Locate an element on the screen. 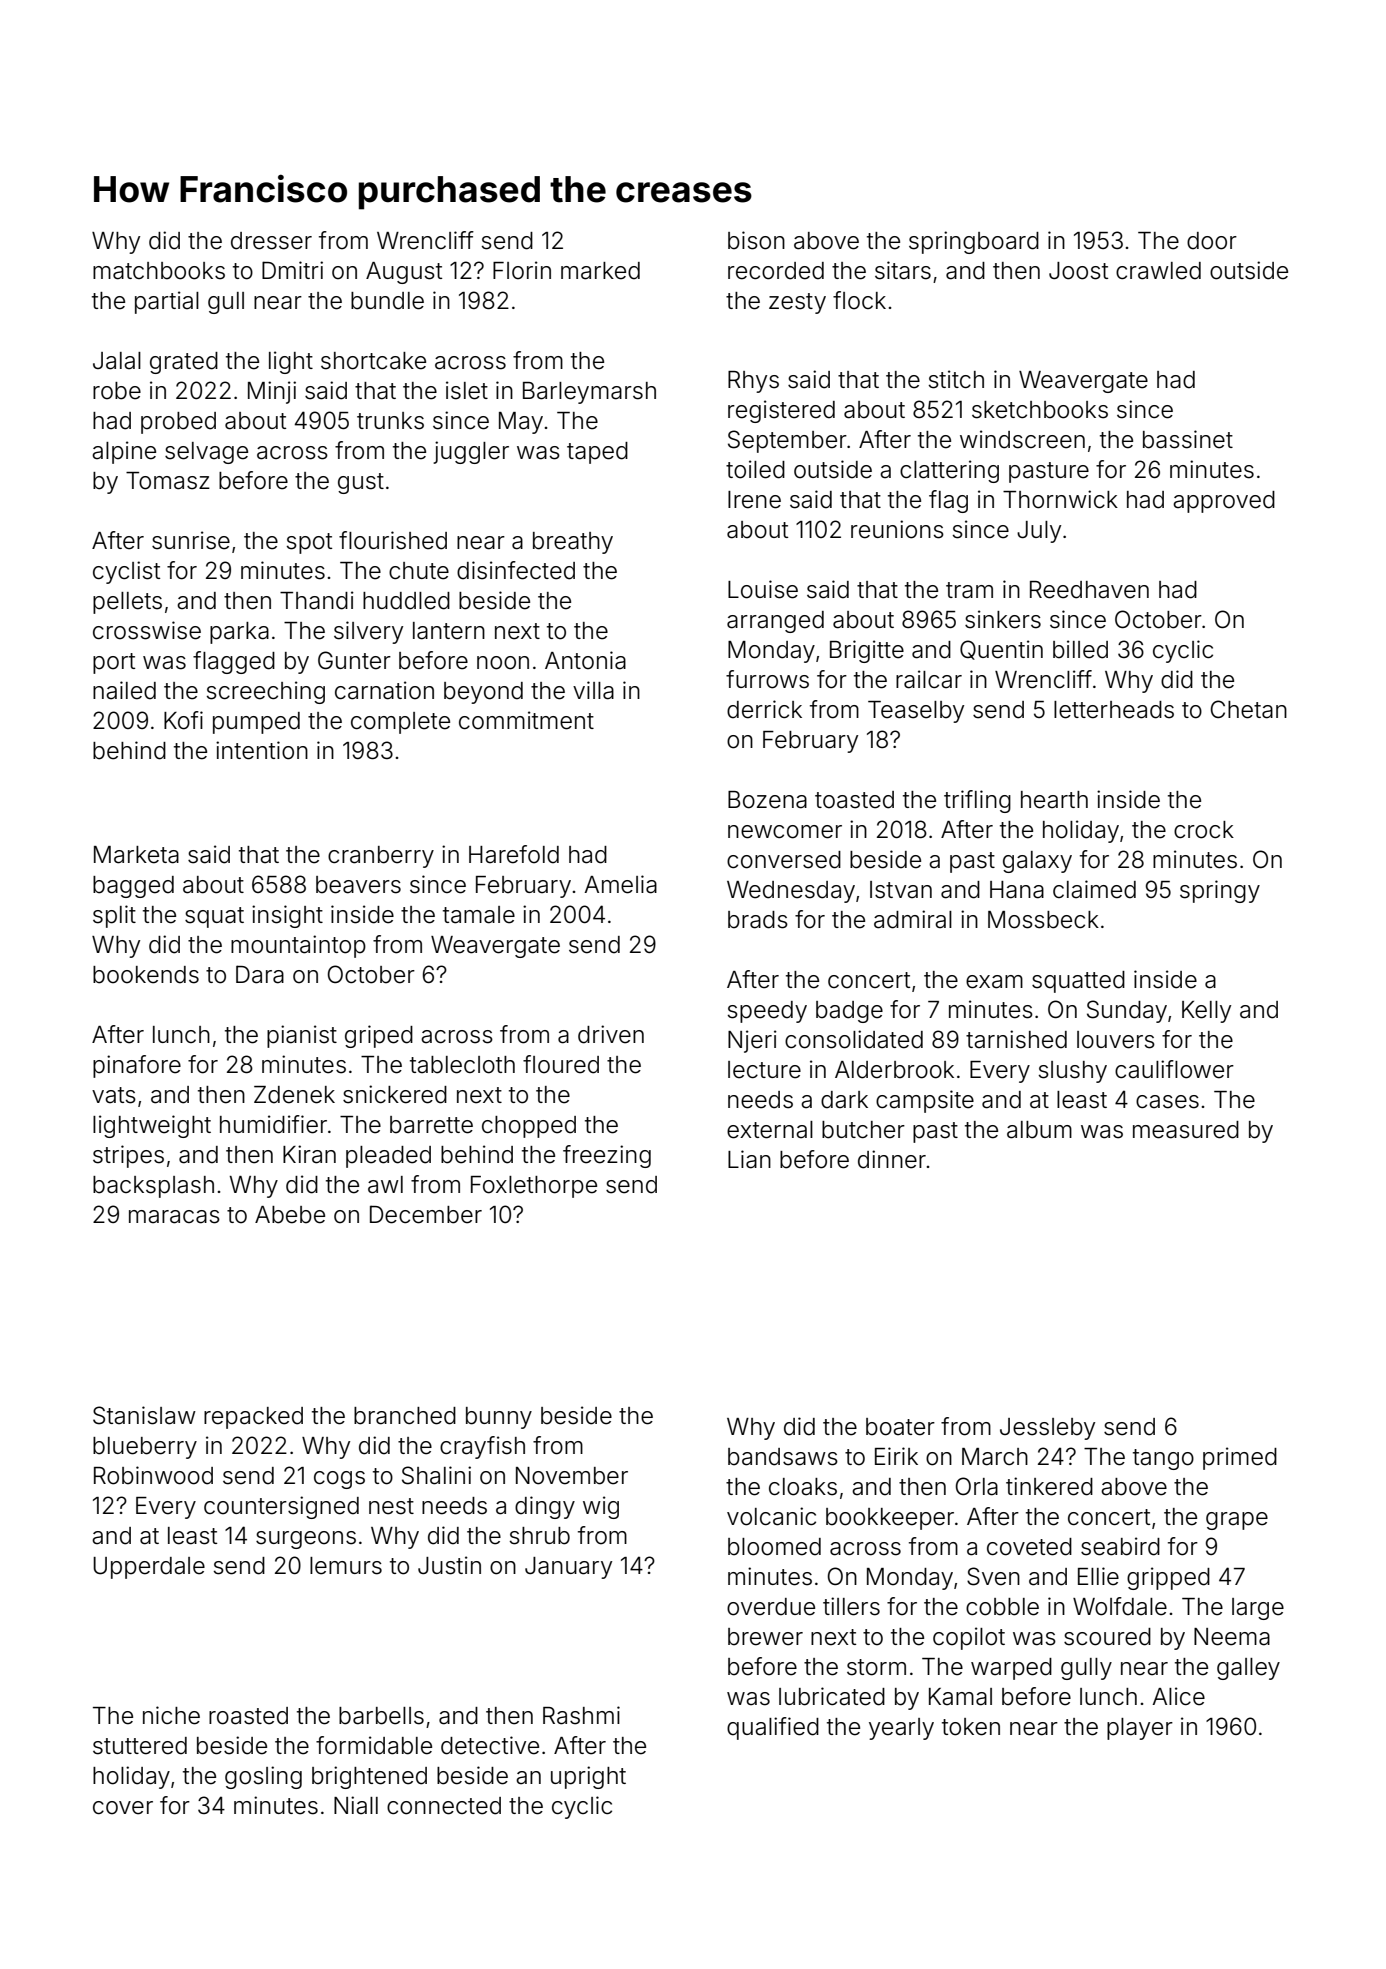 This screenshot has width=1386, height=1969. bison is located at coordinates (756, 240).
